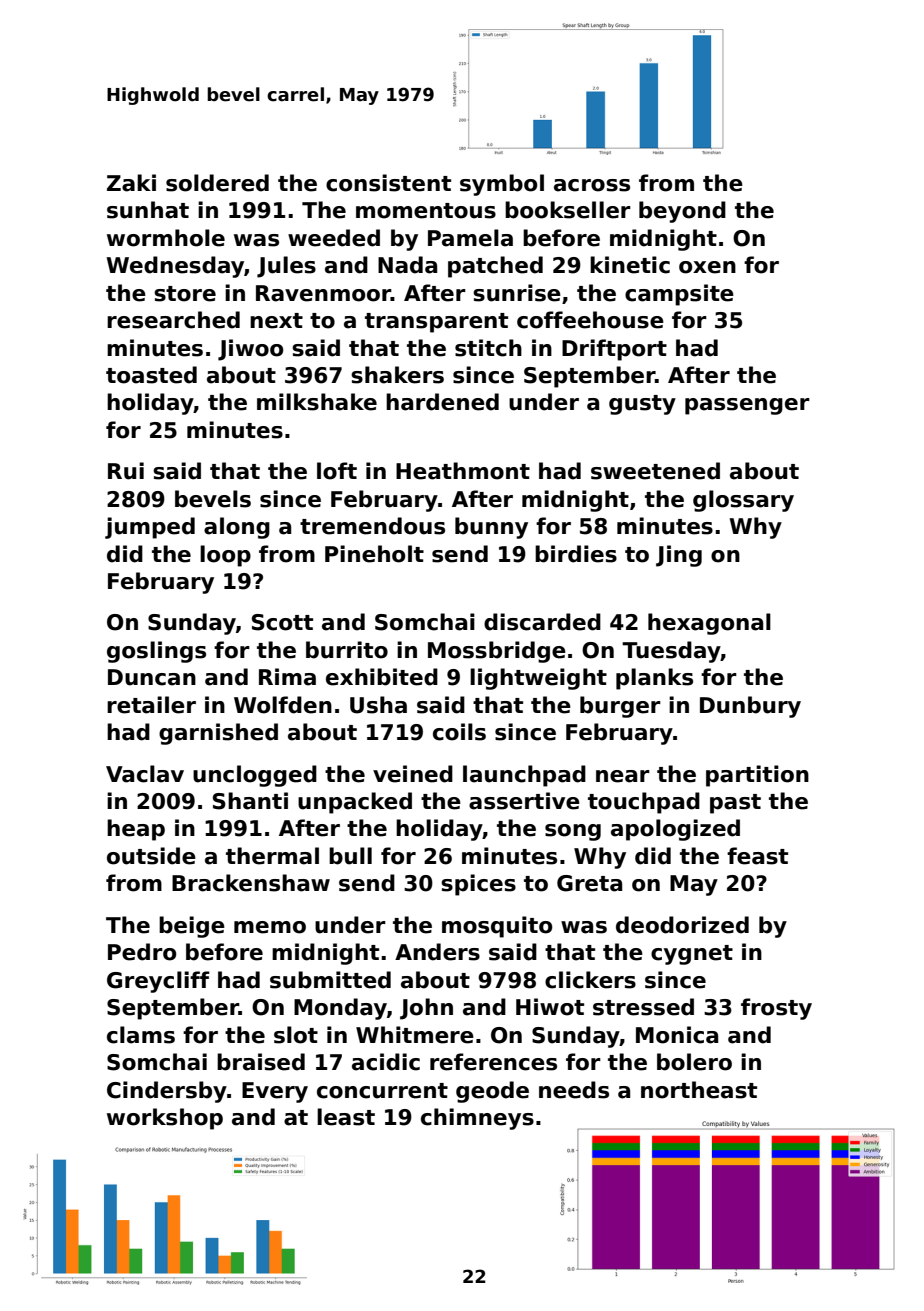  I want to click on exhibited, so click(382, 677).
